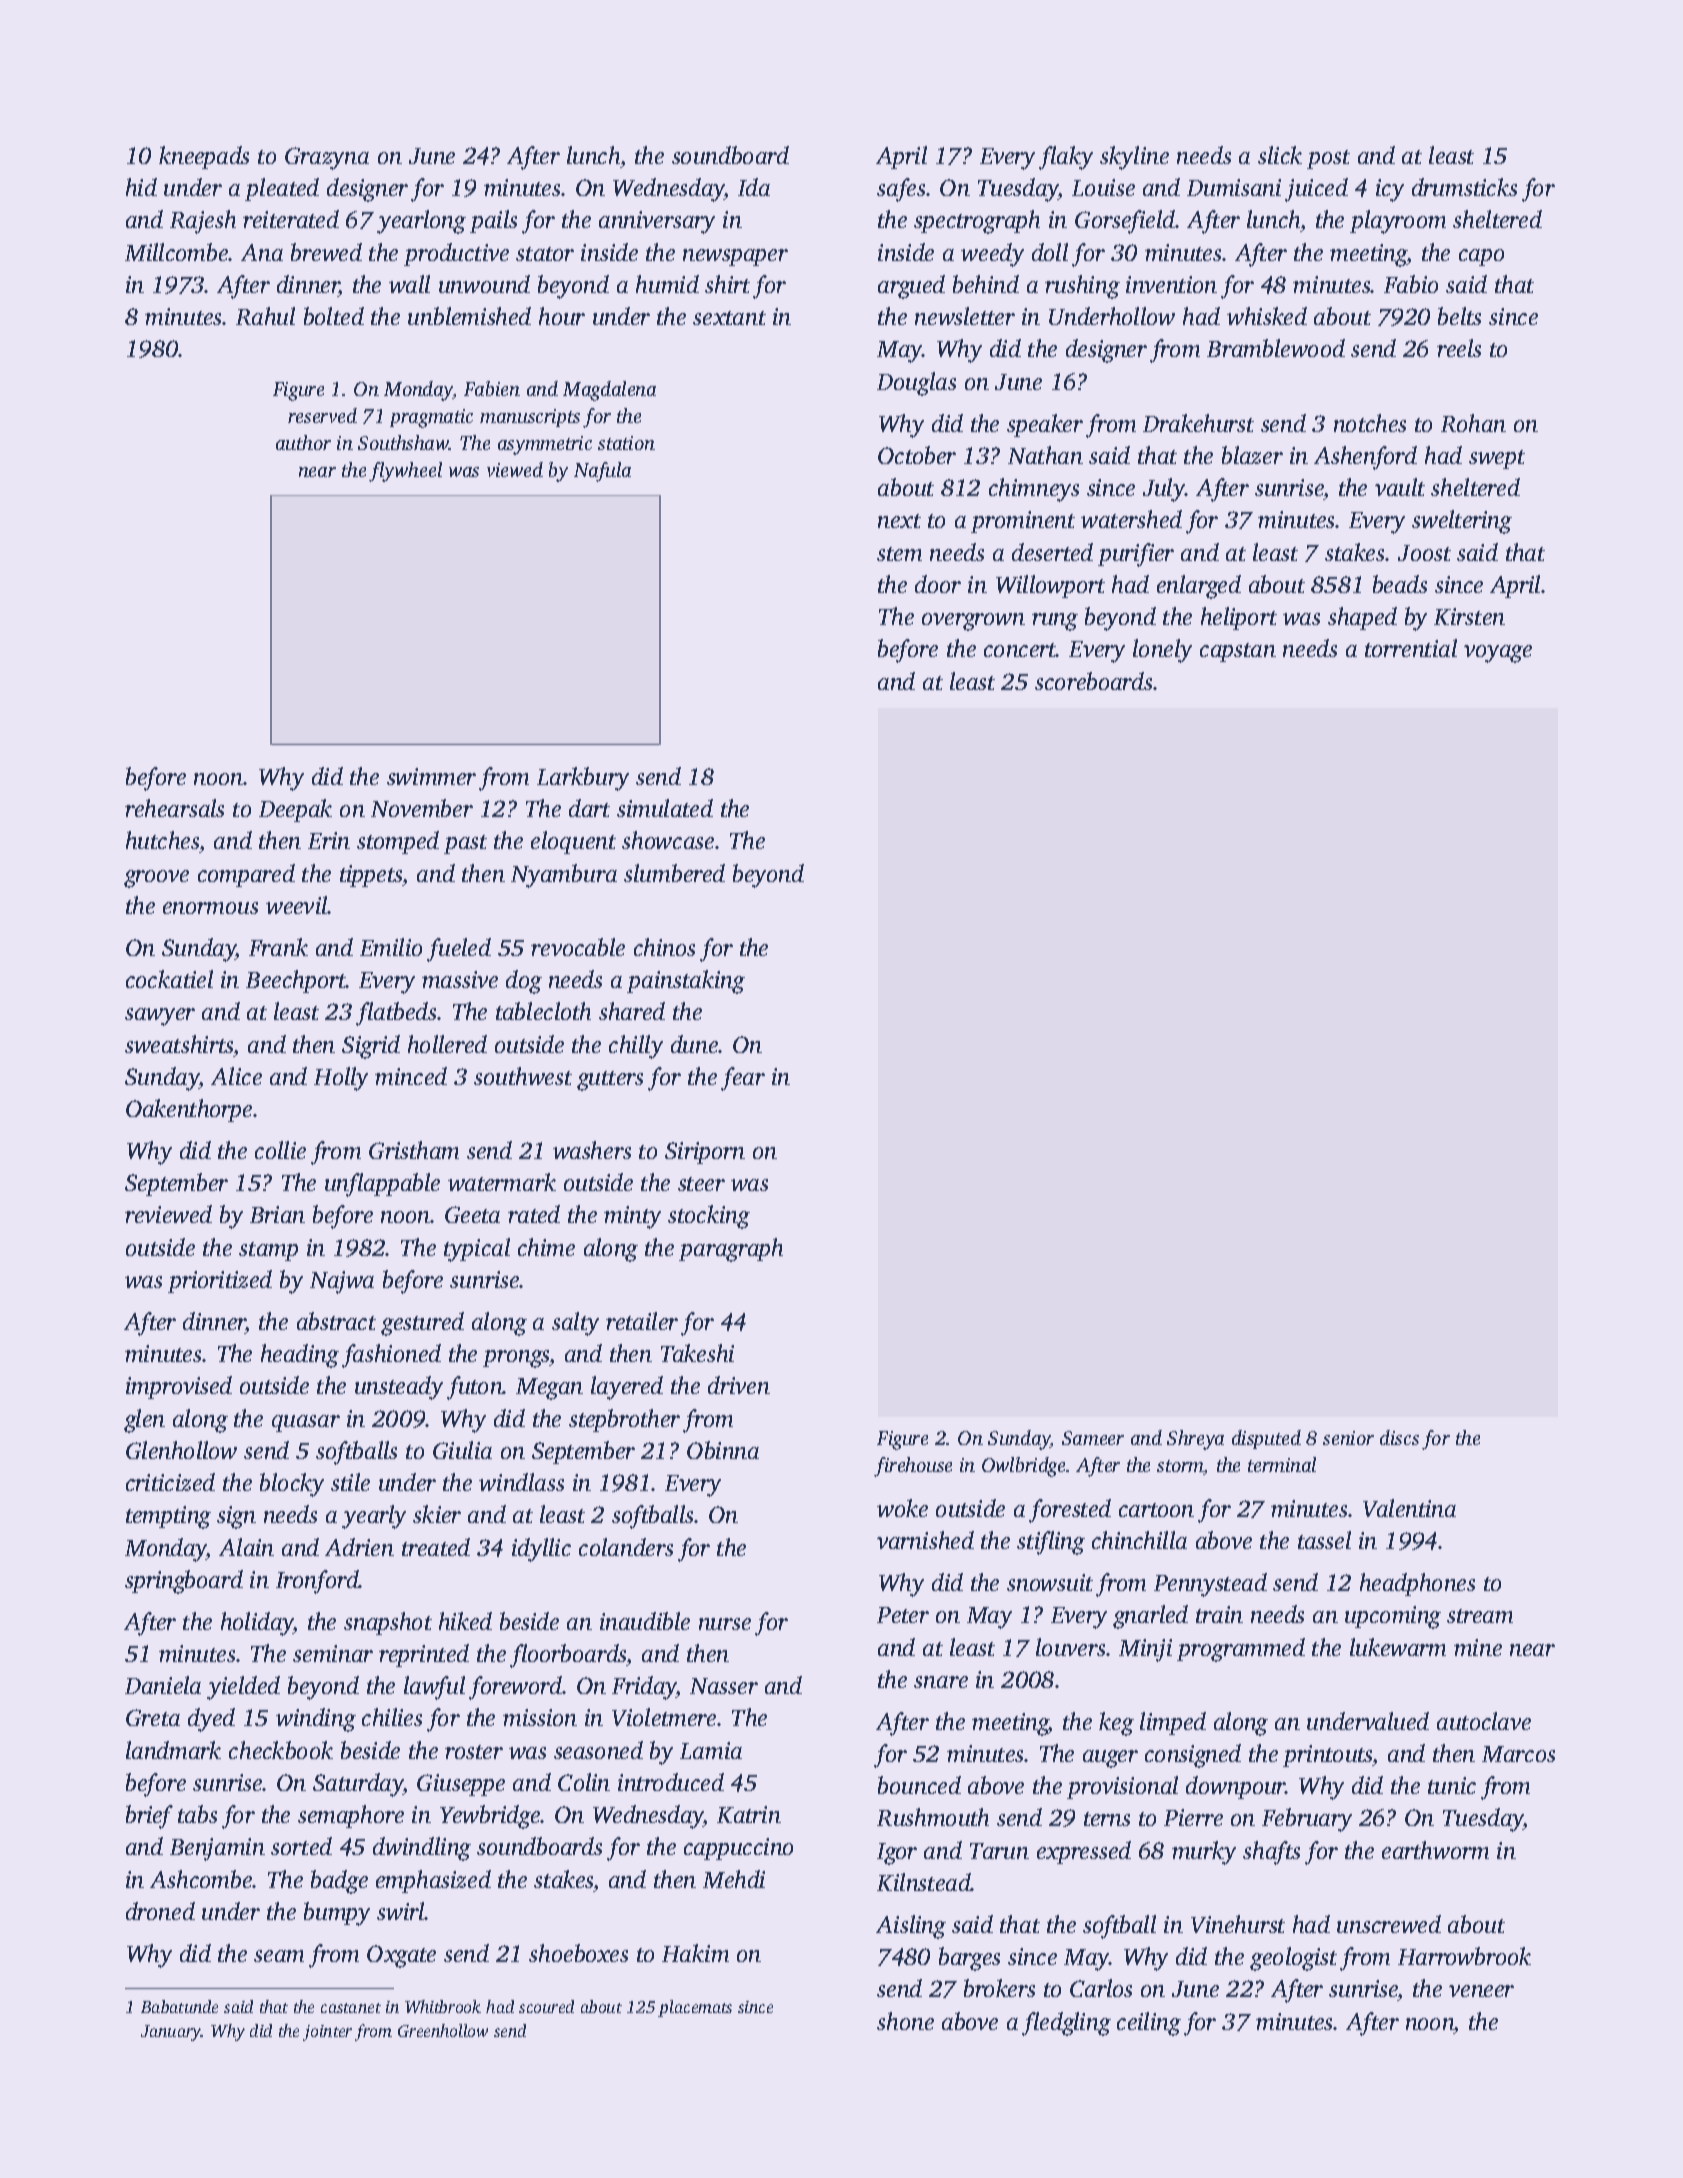 This image has width=1683, height=2178. Describe the element at coordinates (1370, 423) in the image. I see `notches` at that location.
